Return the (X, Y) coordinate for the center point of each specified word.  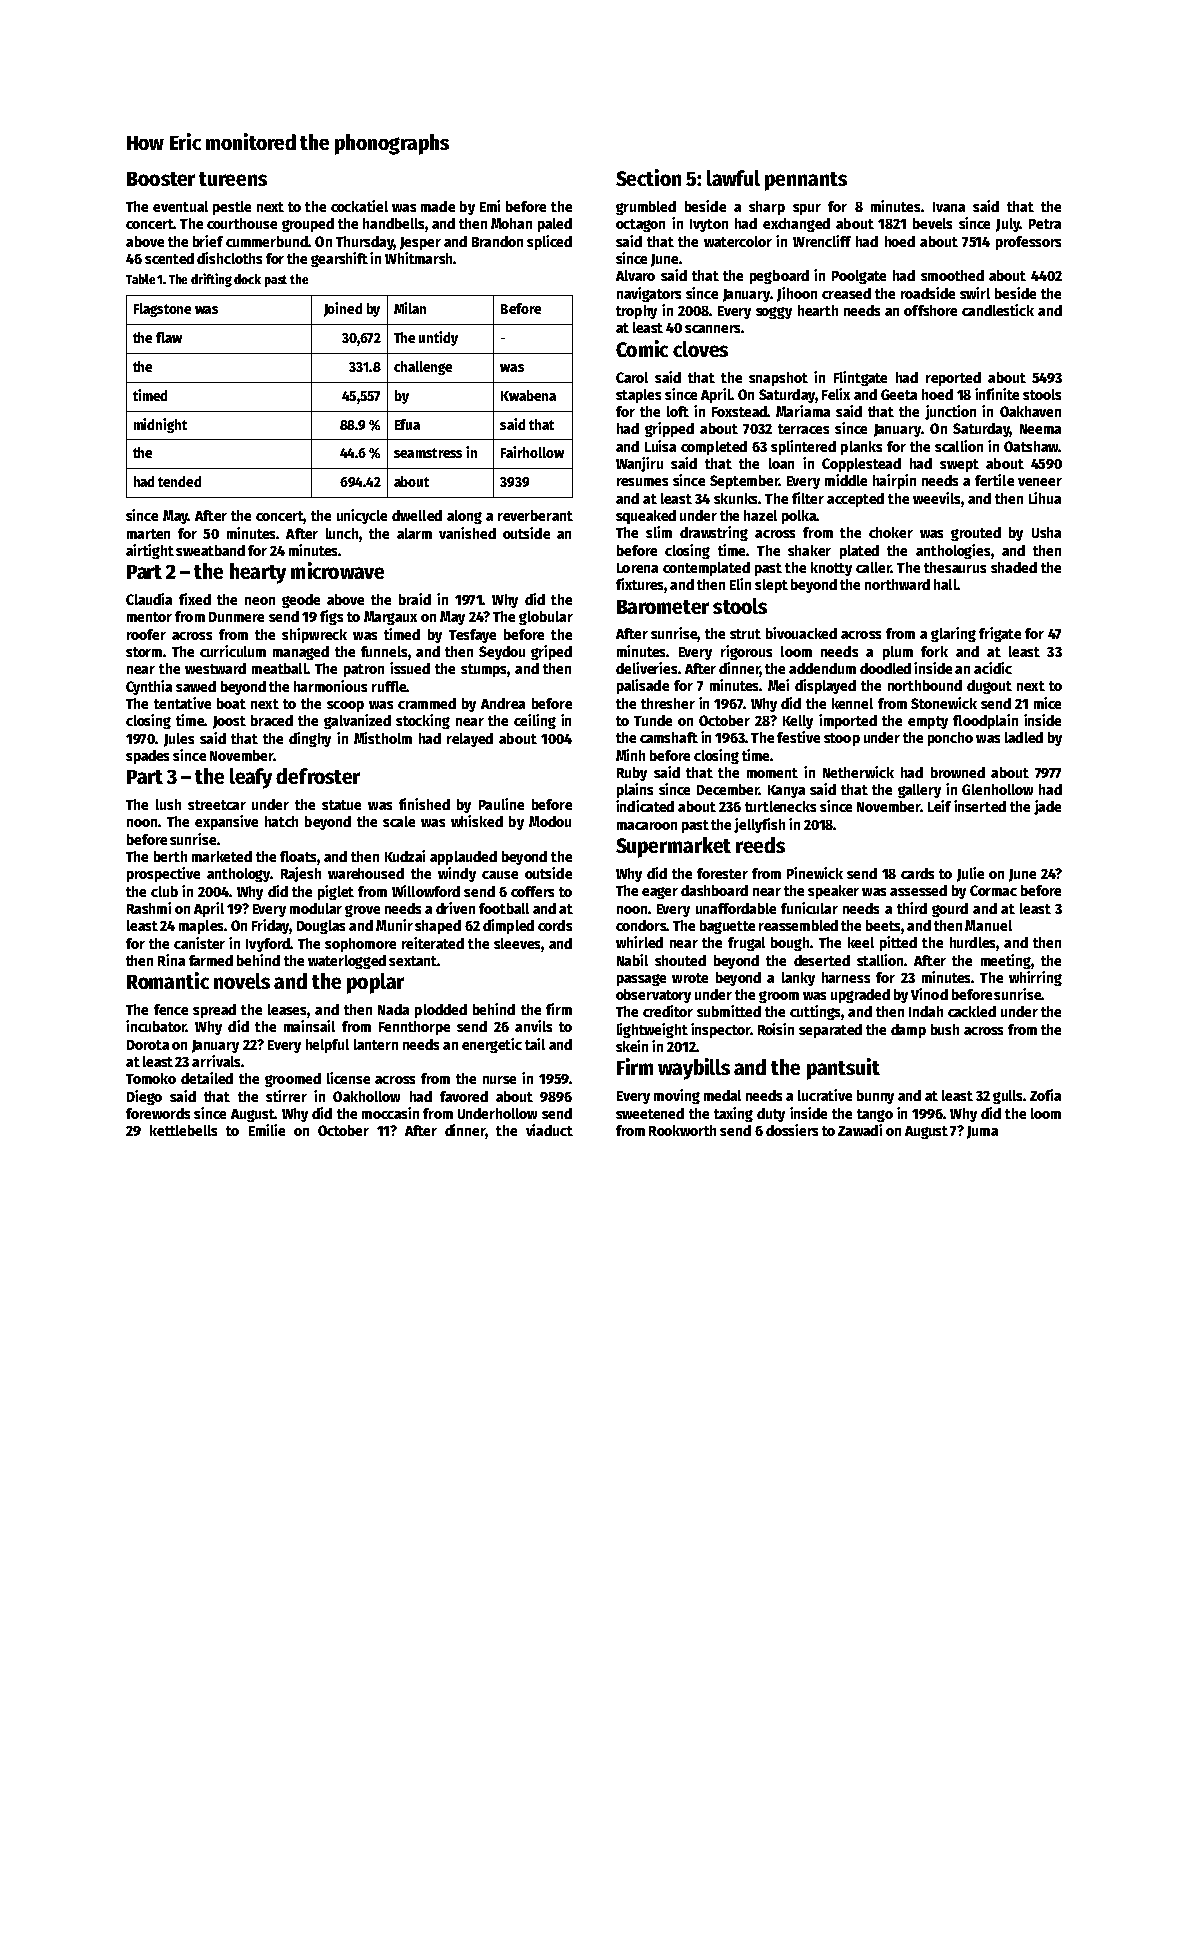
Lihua (1045, 498)
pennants (806, 181)
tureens (233, 179)
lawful (733, 178)
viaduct (549, 1130)
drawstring (714, 533)
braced (272, 720)
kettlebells (183, 1130)
